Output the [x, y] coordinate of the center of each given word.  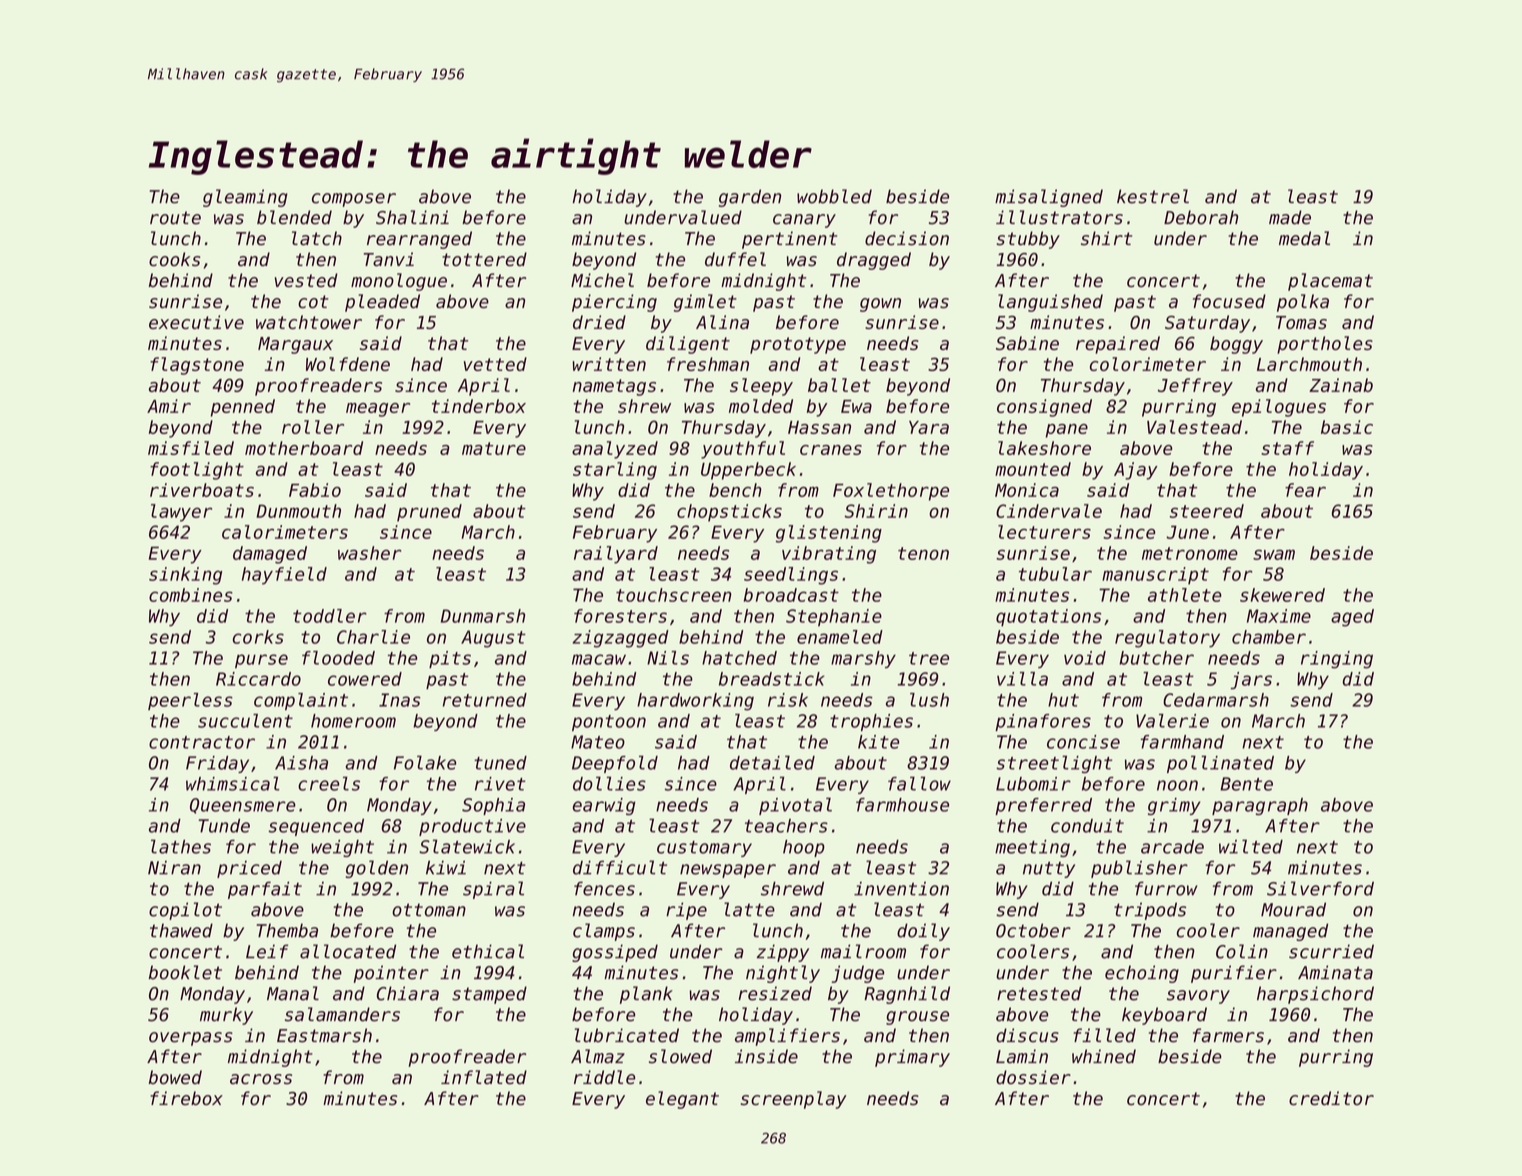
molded [761, 406]
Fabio [315, 490]
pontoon [609, 723]
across [261, 1079]
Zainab [1341, 385]
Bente [1246, 784]
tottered [484, 259]
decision [907, 238]
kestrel [1153, 196]
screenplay [794, 1100]
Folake [425, 762]
